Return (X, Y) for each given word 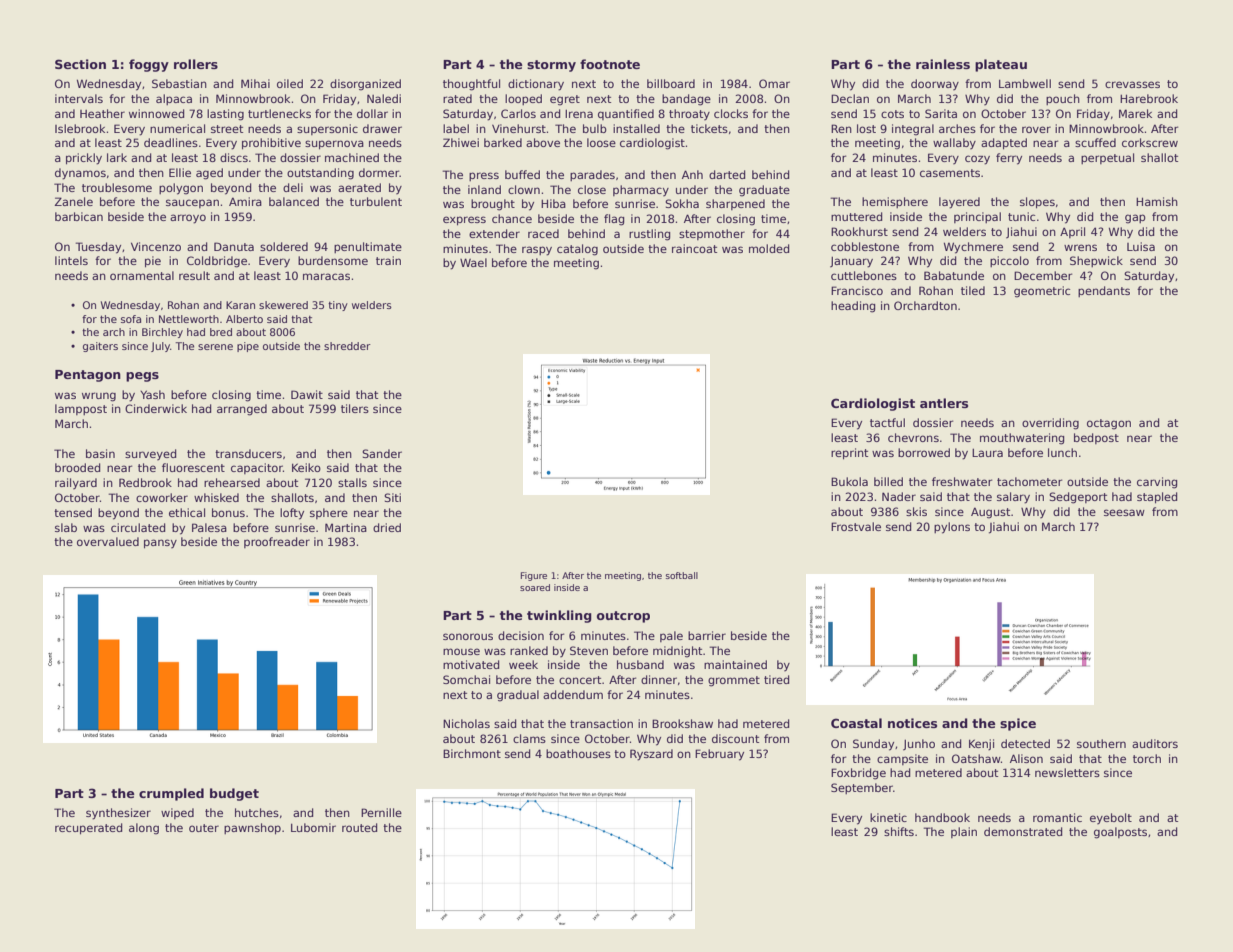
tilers (355, 408)
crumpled (171, 794)
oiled (290, 83)
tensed (73, 512)
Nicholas (466, 723)
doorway (935, 84)
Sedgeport (1078, 498)
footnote (610, 64)
